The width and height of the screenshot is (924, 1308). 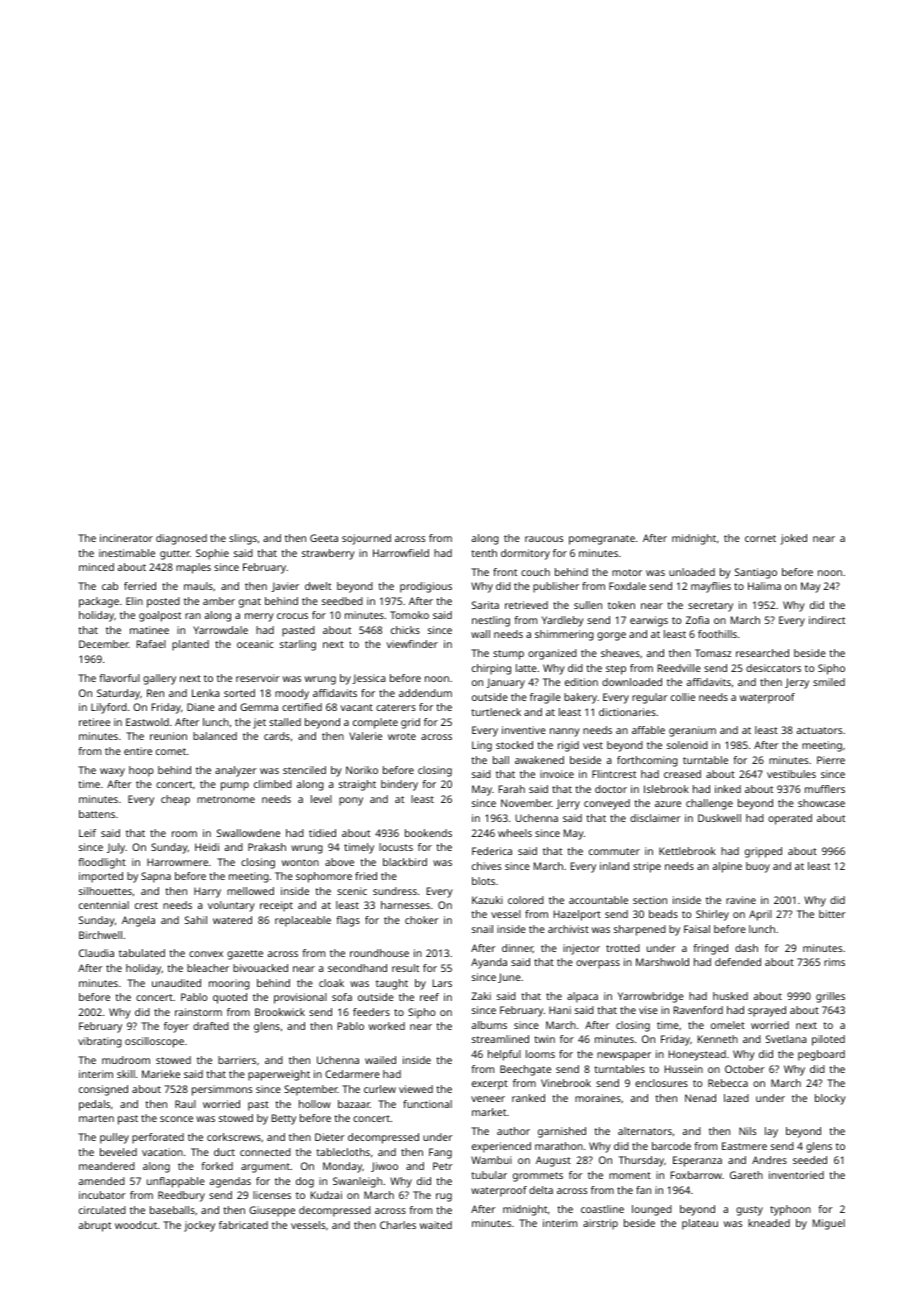 What do you see at coordinates (645, 1131) in the screenshot?
I see `alternators` at bounding box center [645, 1131].
